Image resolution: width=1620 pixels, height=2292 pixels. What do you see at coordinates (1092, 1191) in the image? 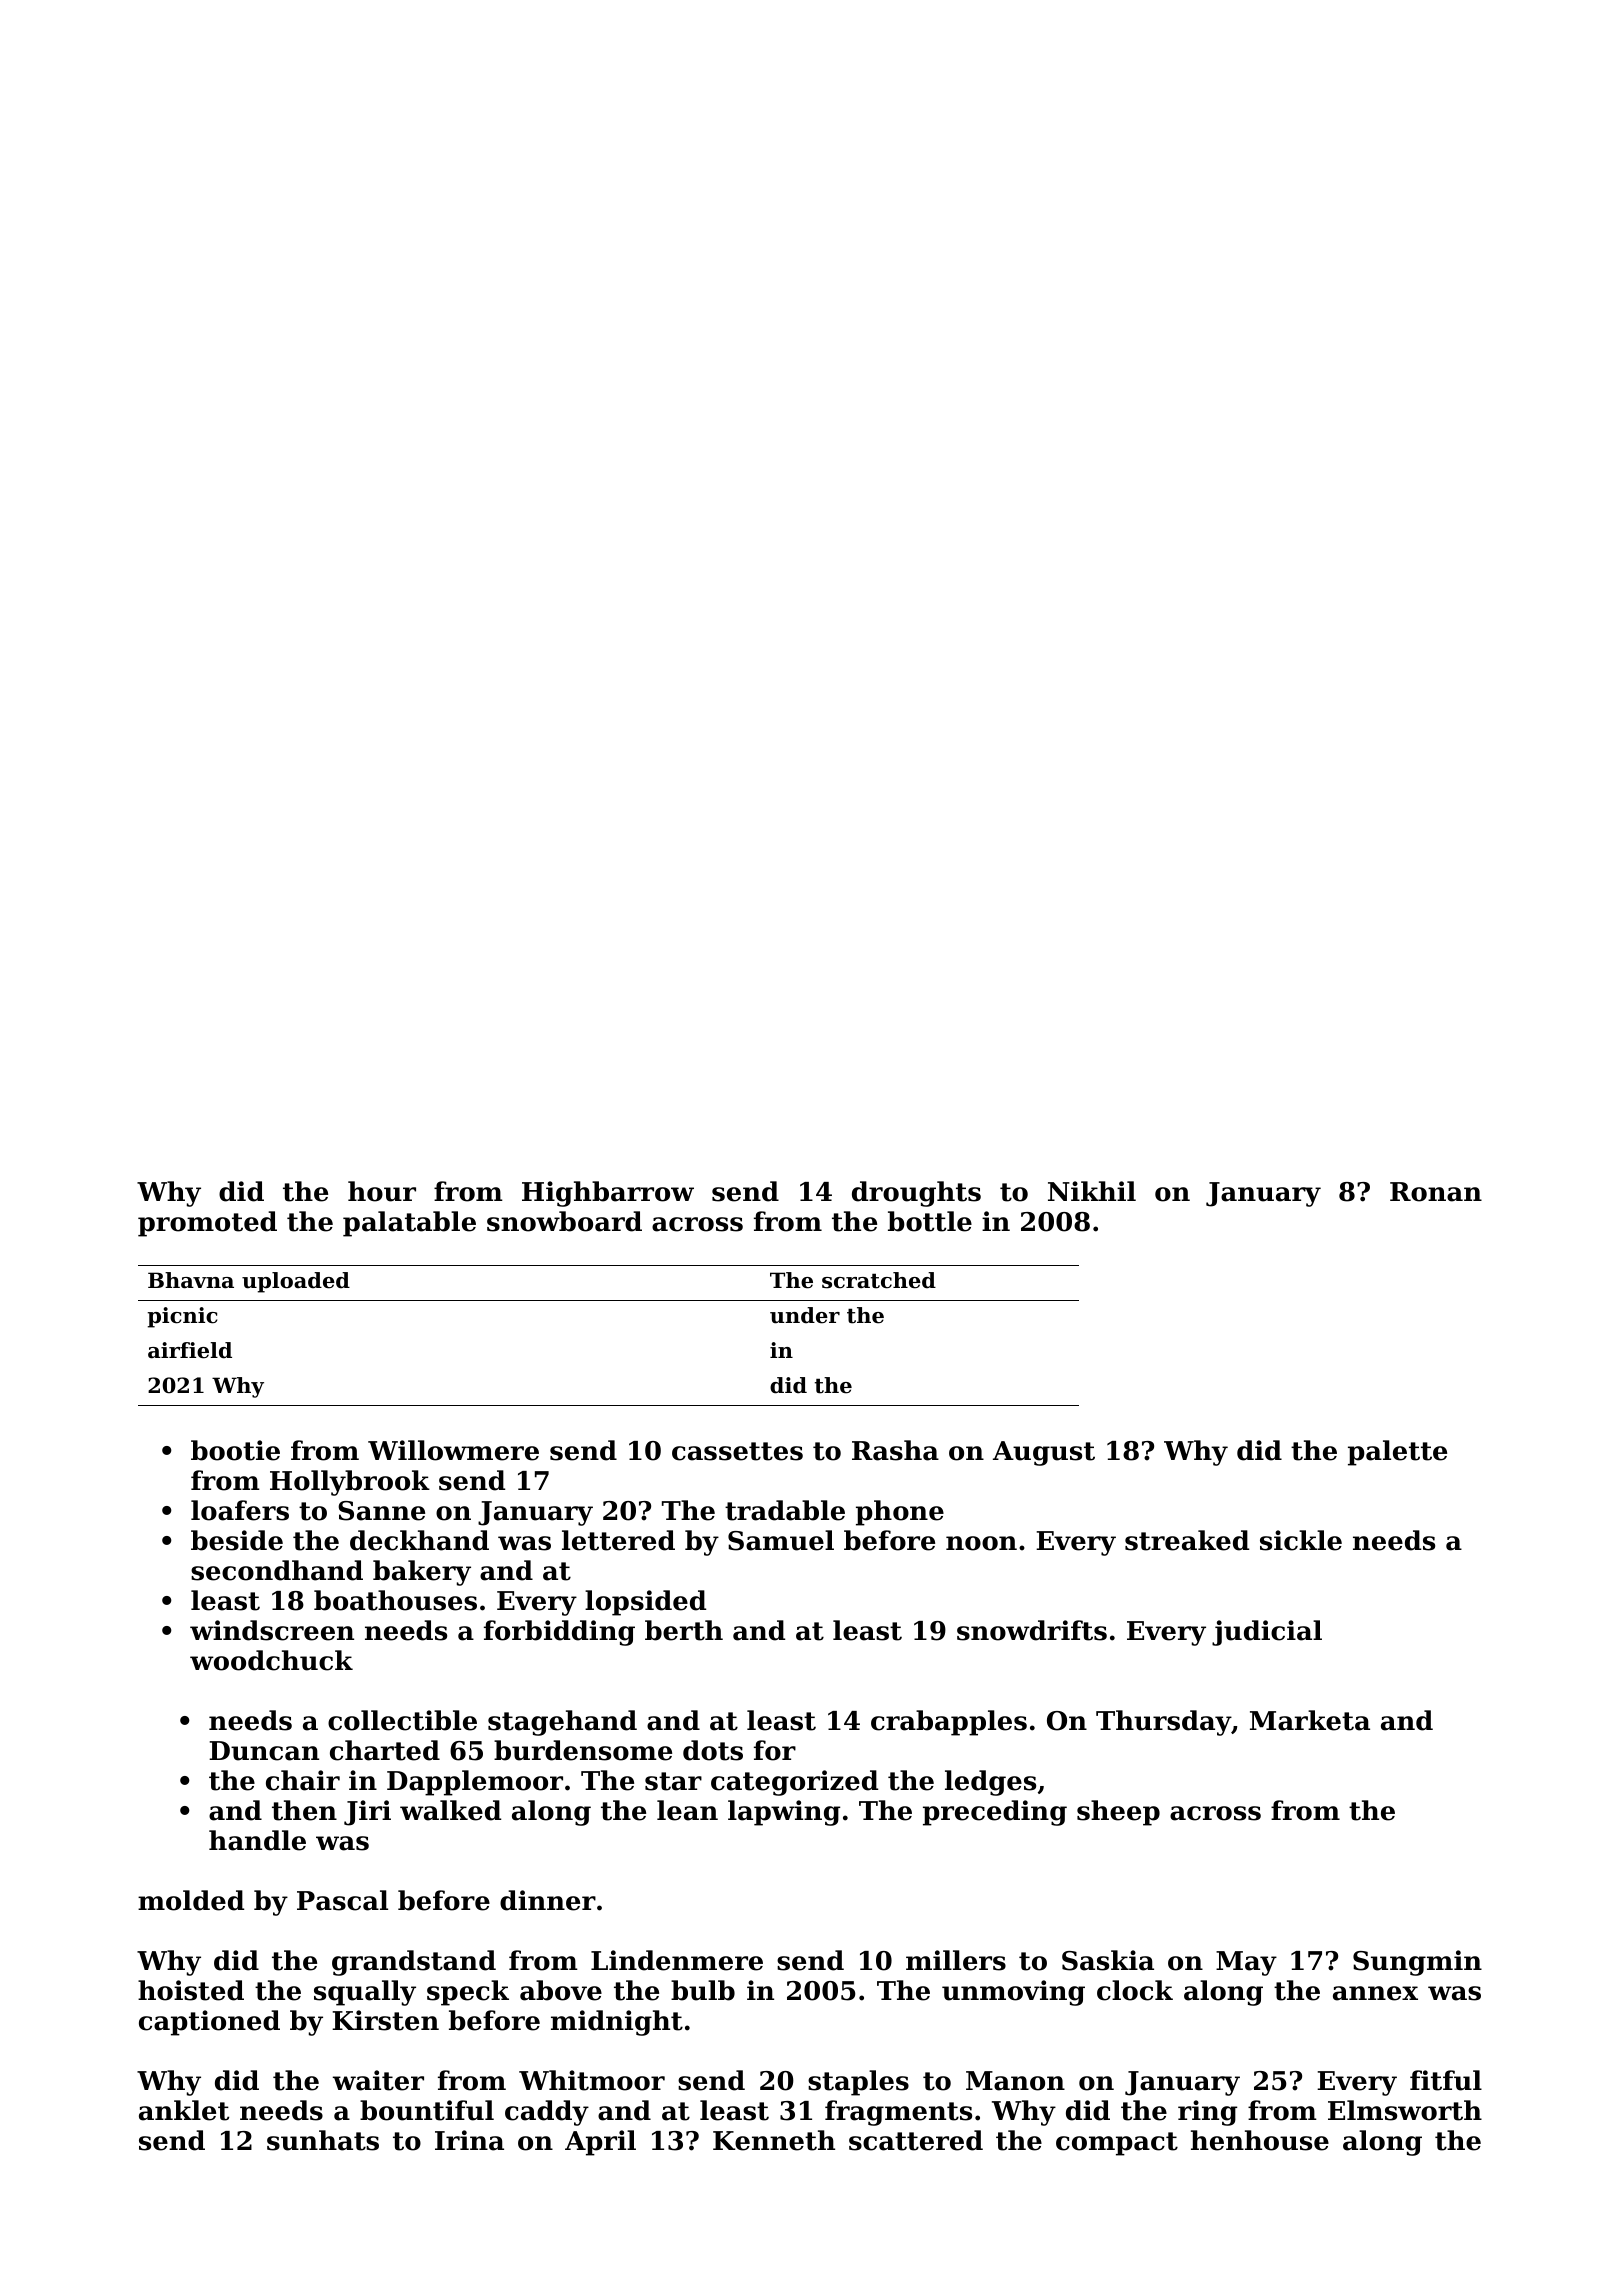
I see `Nikhil` at bounding box center [1092, 1191].
